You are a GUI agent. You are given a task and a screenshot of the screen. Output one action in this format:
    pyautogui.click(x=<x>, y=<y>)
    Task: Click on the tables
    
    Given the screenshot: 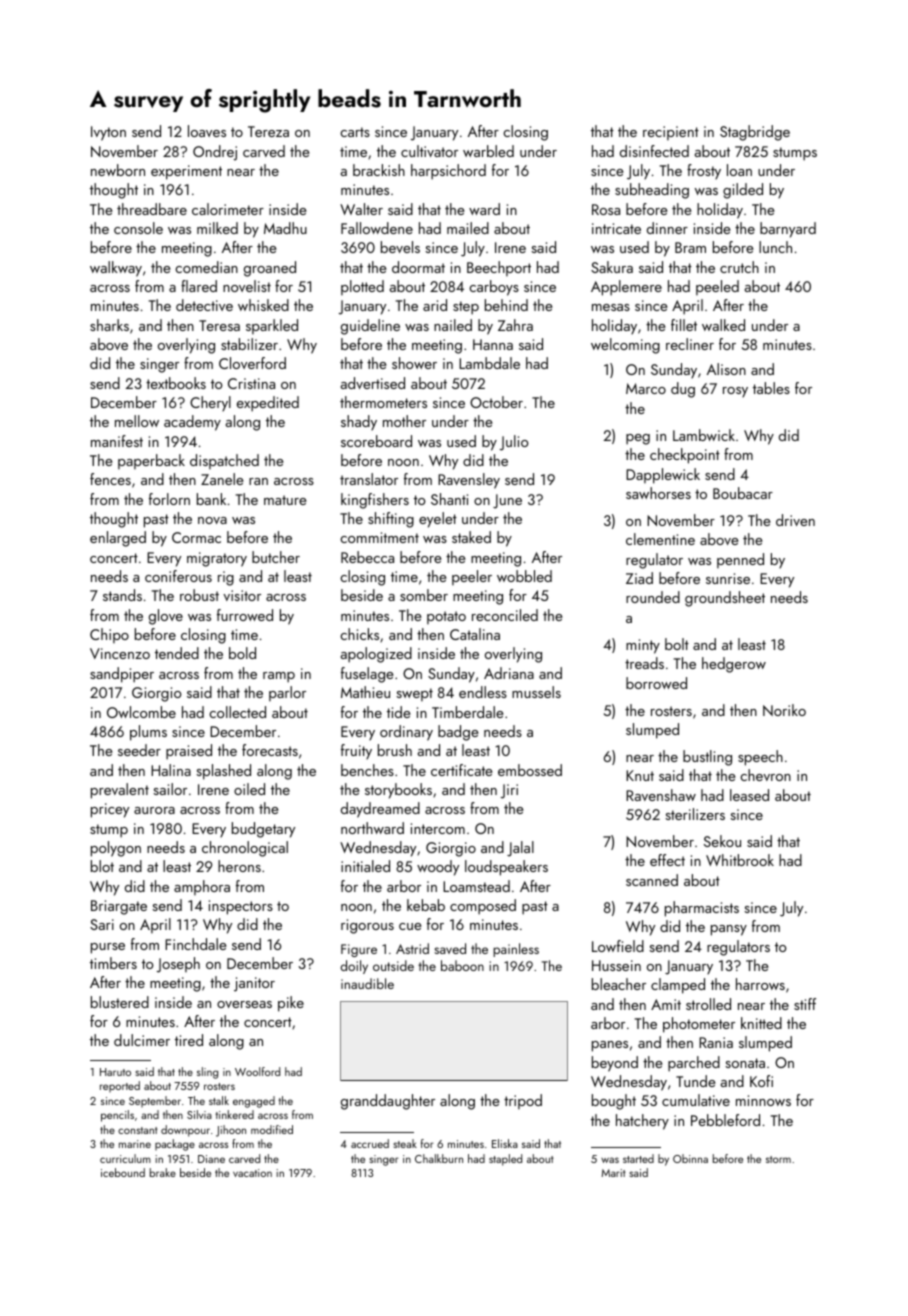 What is the action you would take?
    pyautogui.click(x=771, y=388)
